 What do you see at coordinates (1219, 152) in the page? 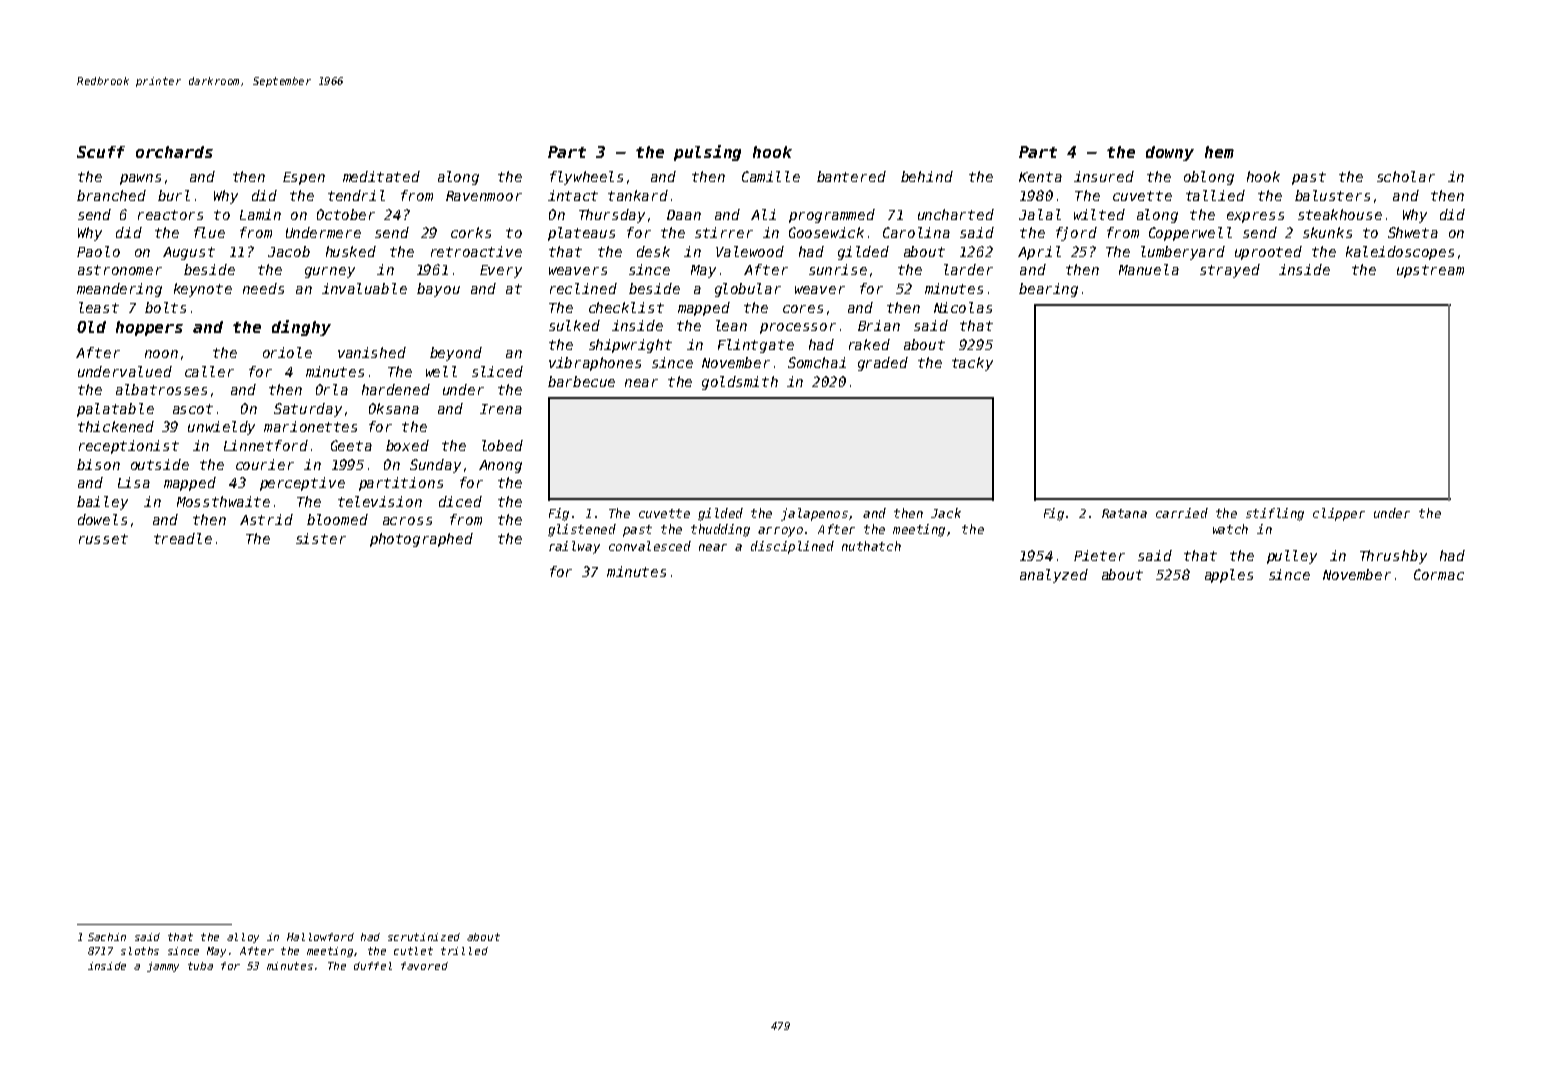
I see `hem` at bounding box center [1219, 152].
